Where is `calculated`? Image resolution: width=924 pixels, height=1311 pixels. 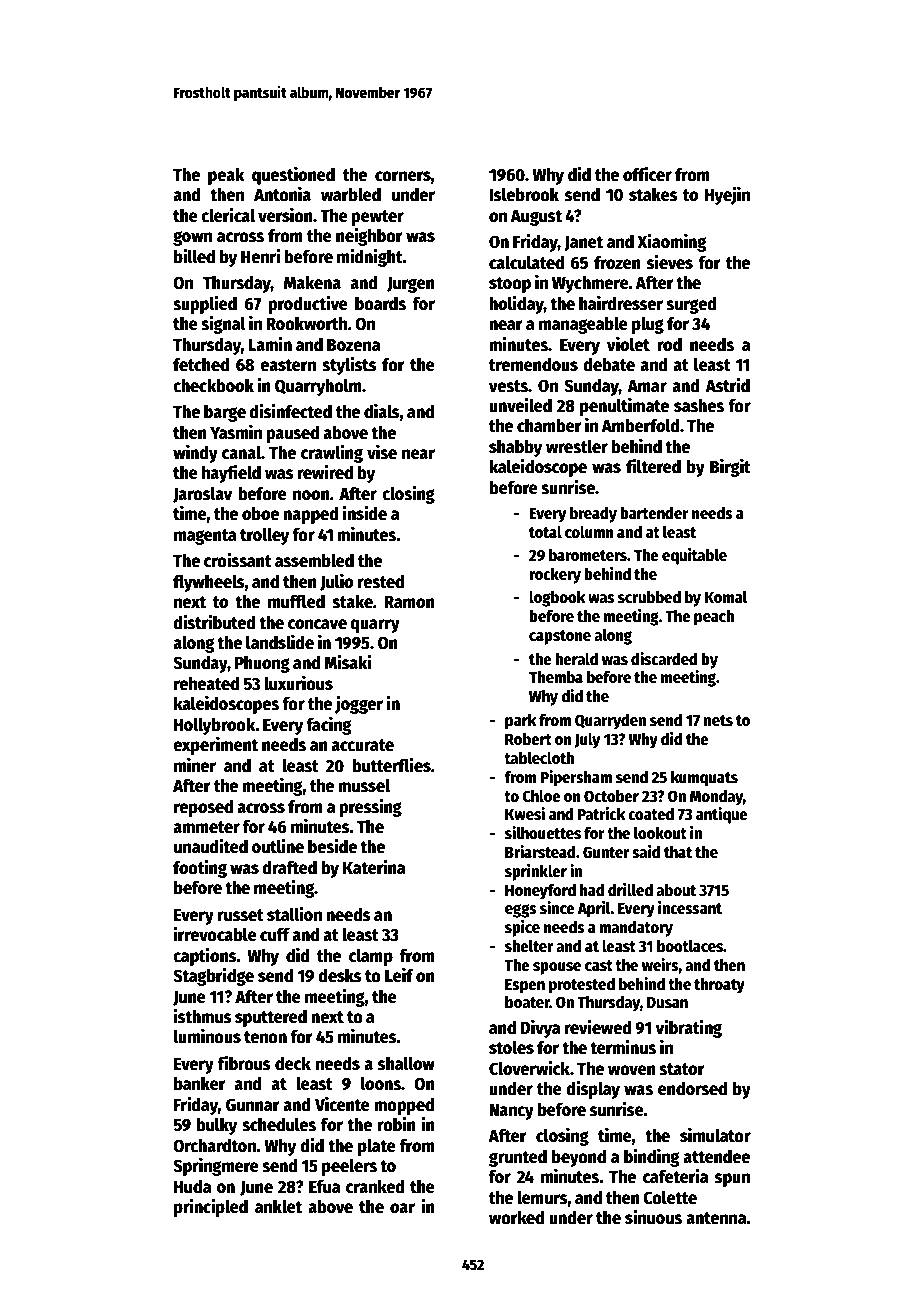
calculated is located at coordinates (526, 262).
